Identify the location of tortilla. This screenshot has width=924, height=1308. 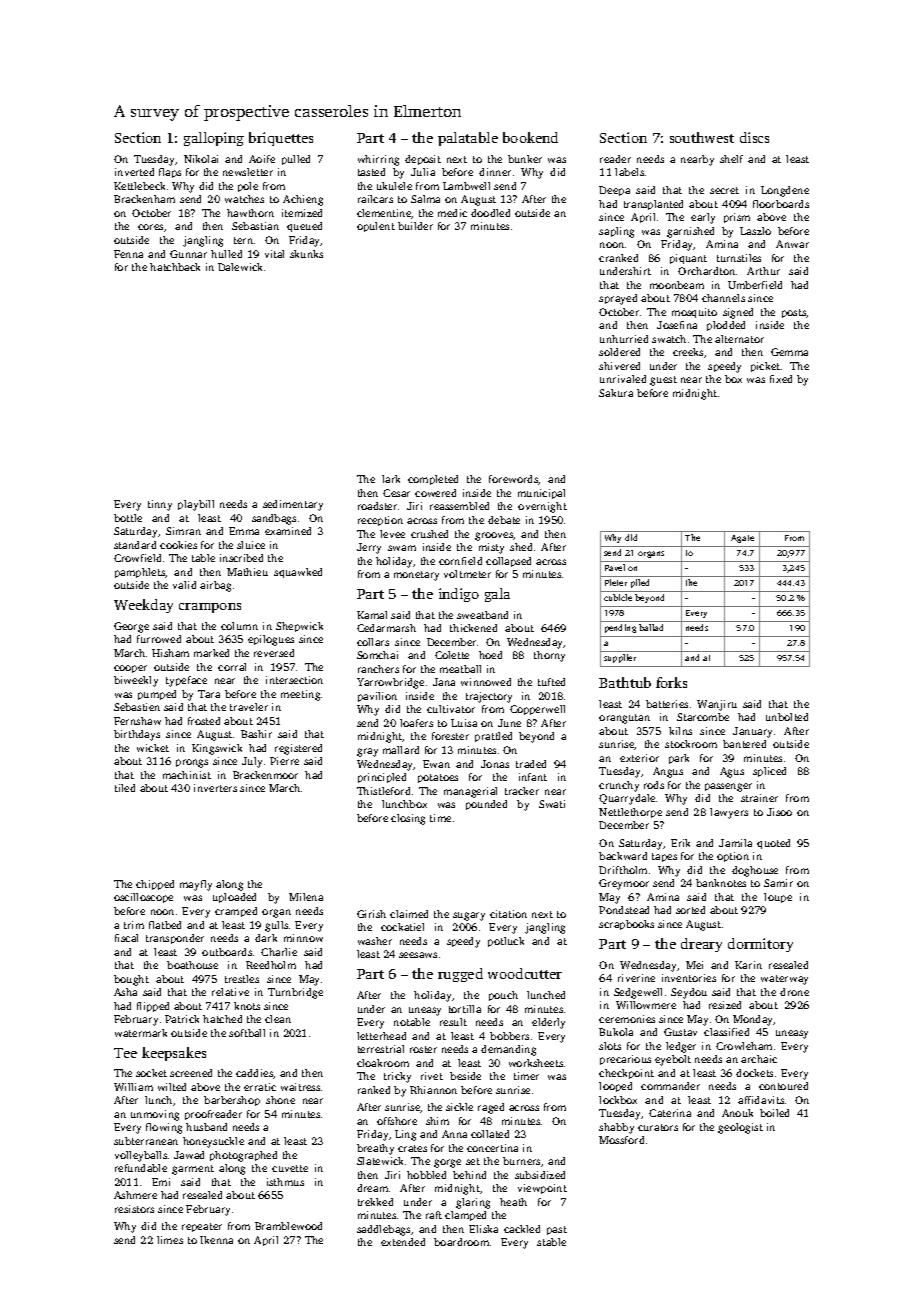
(465, 1009).
